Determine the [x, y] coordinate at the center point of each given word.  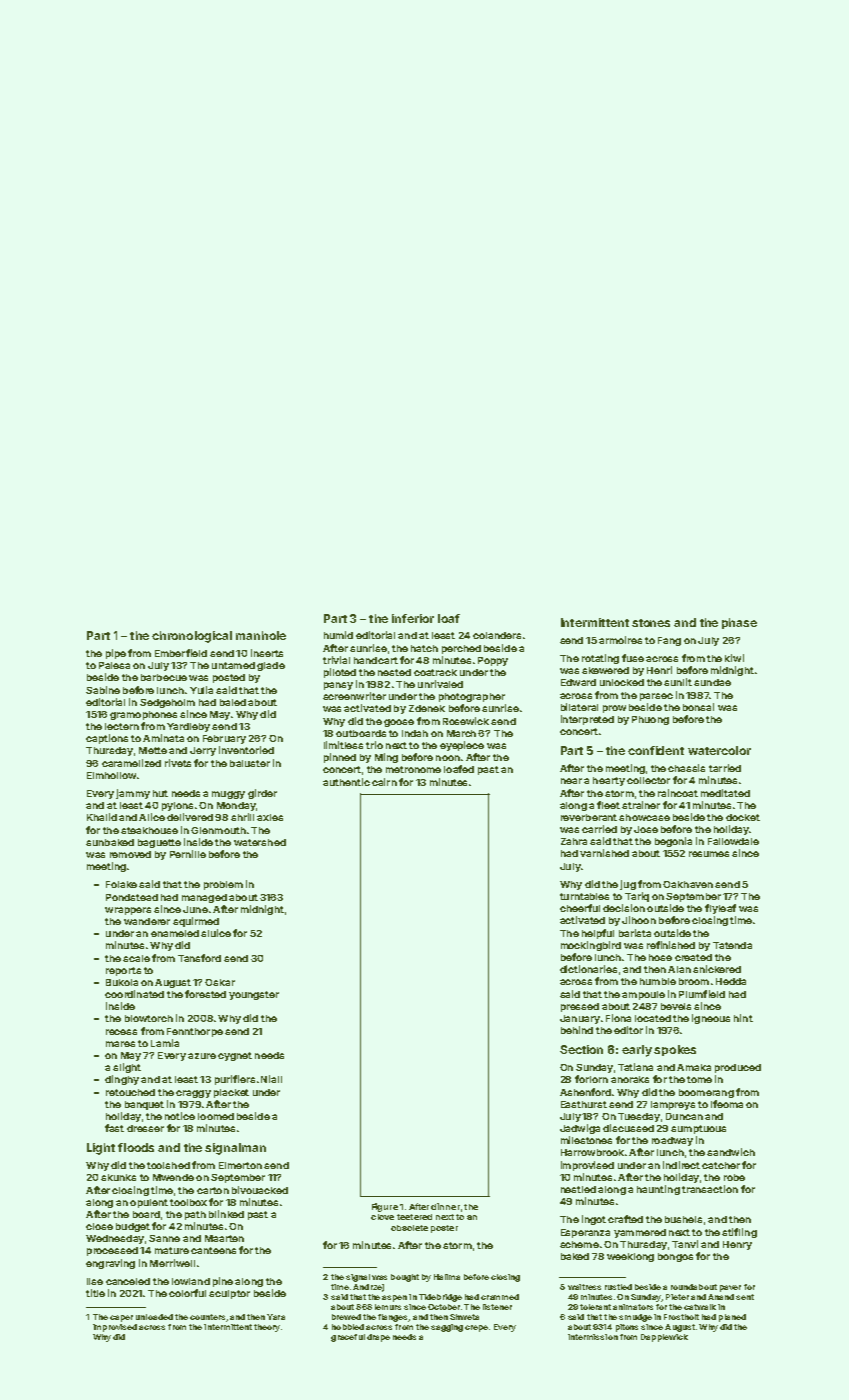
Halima [447, 1277]
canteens [213, 1250]
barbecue [164, 677]
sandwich [731, 1152]
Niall [271, 1079]
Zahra [574, 841]
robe [734, 1177]
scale [136, 958]
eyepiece [462, 746]
